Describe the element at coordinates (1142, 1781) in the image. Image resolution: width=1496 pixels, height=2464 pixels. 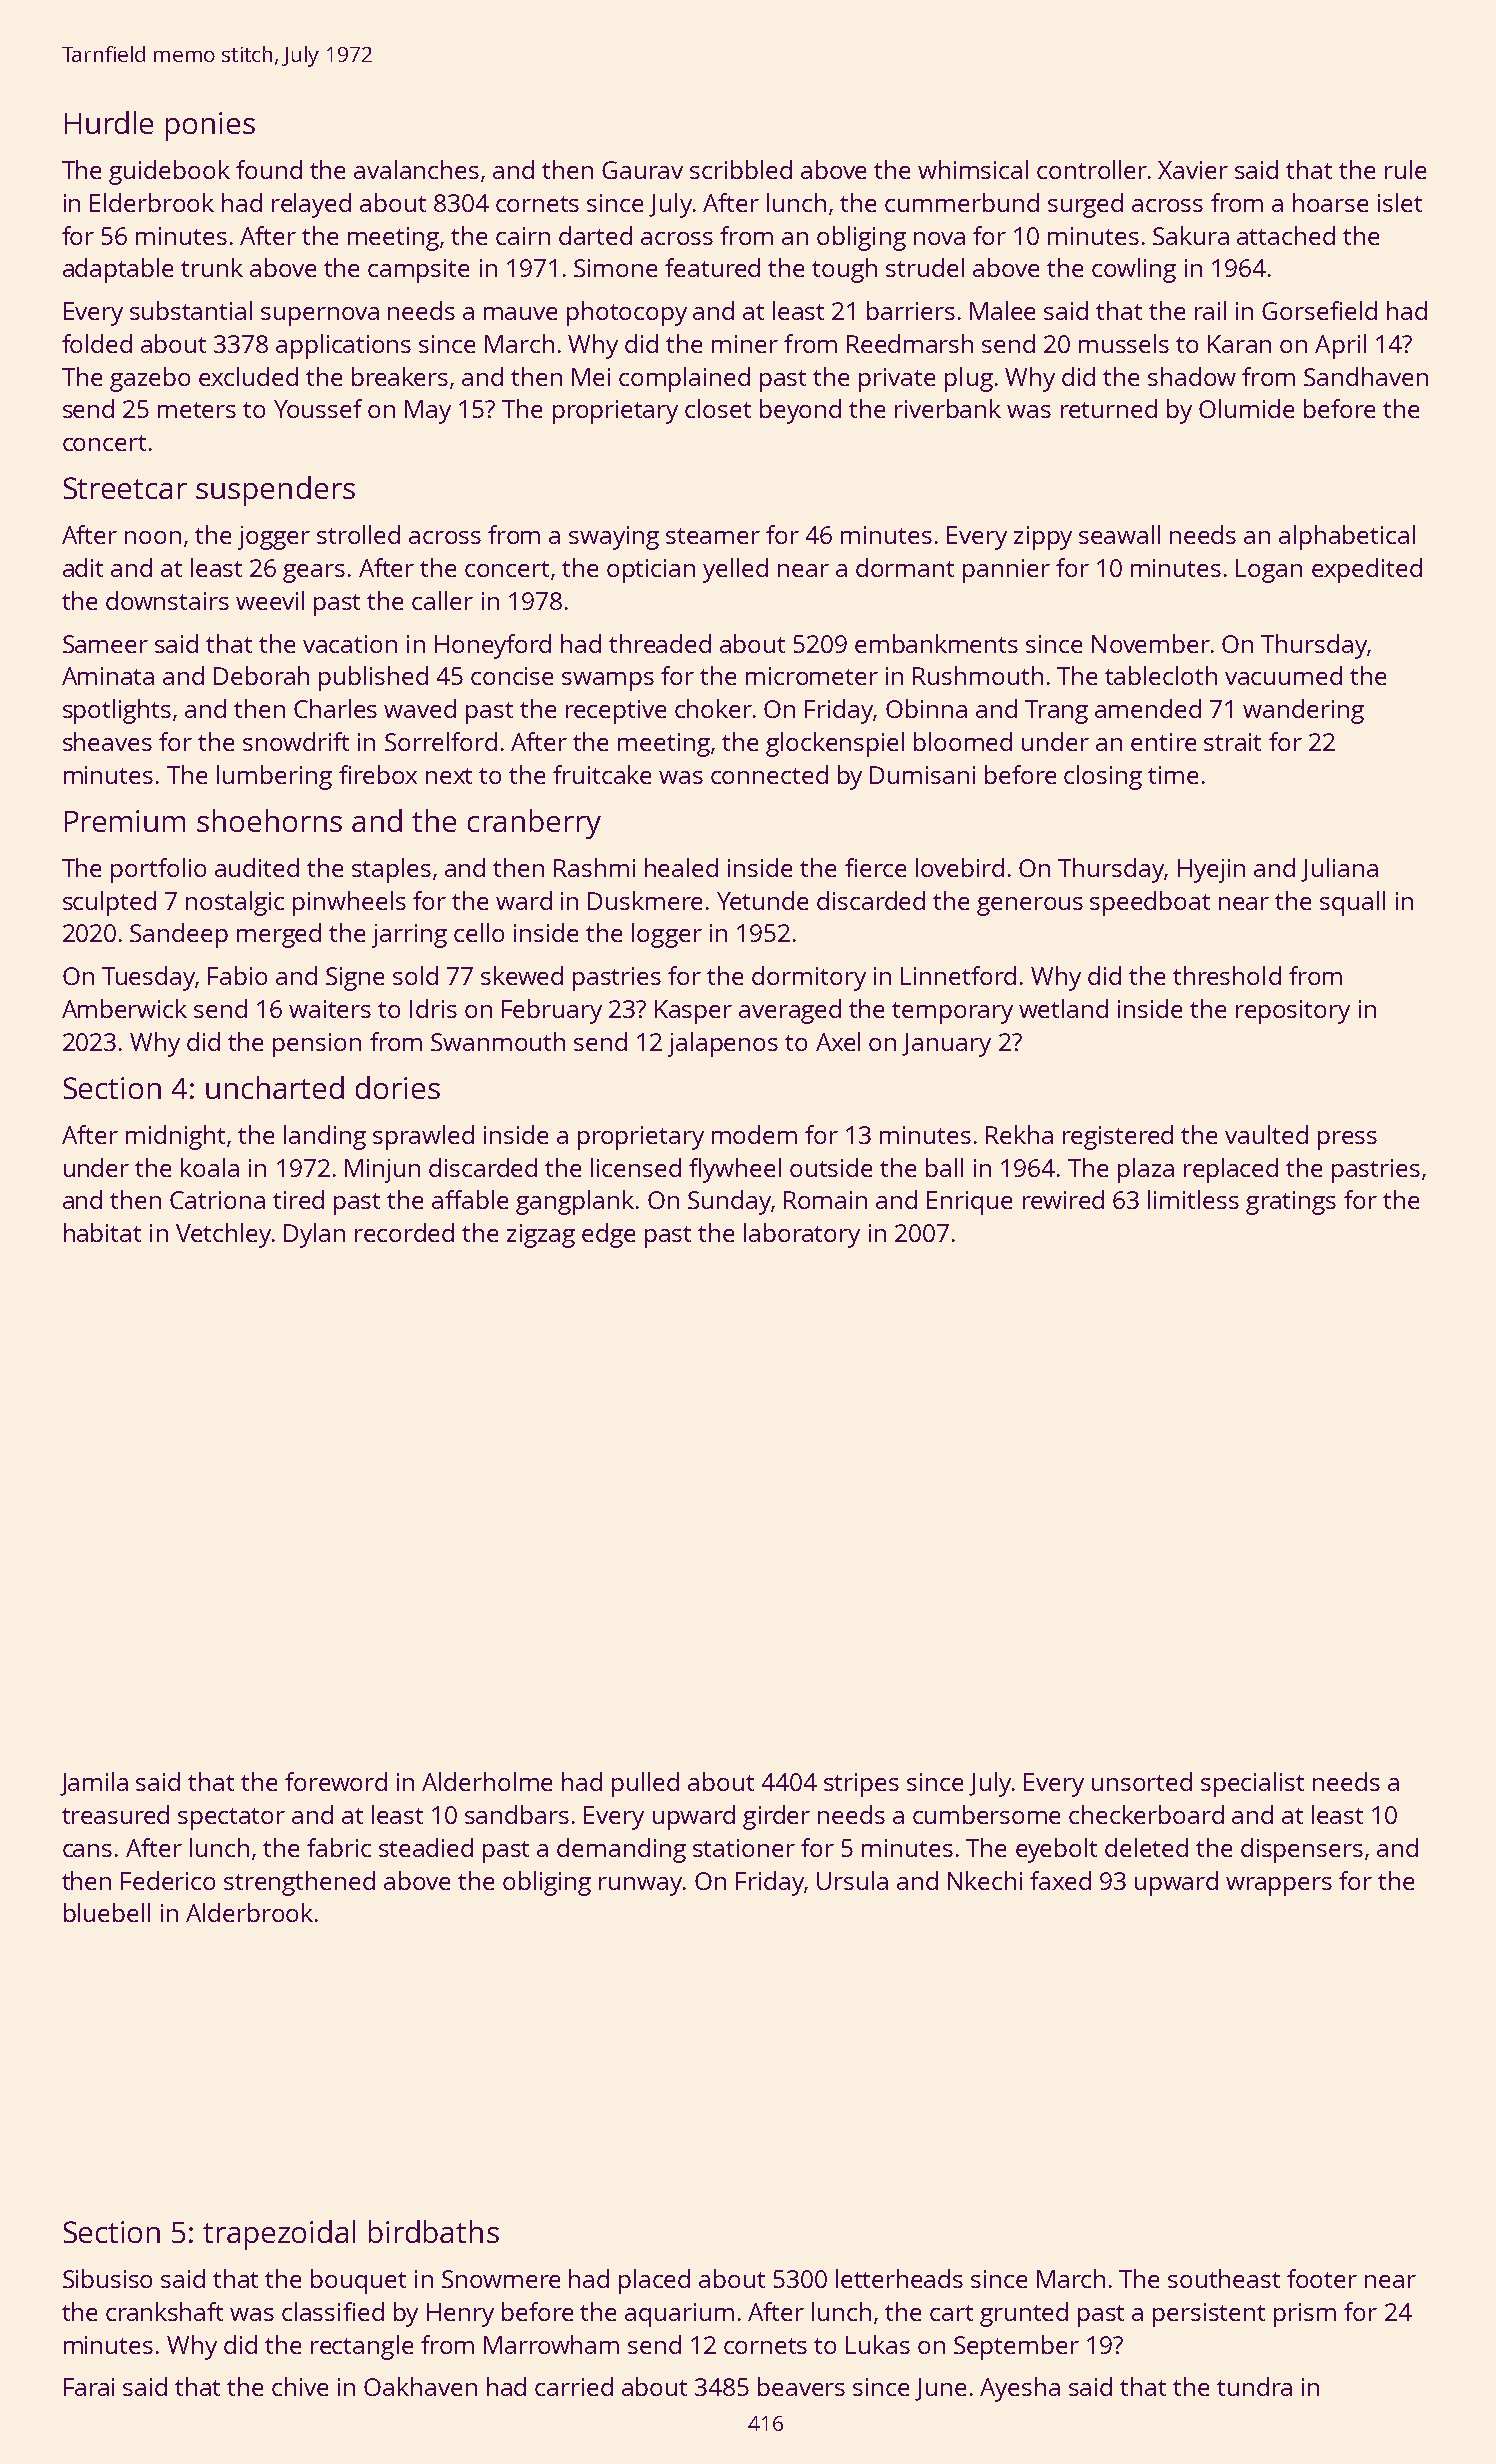
I see `unsorted` at that location.
